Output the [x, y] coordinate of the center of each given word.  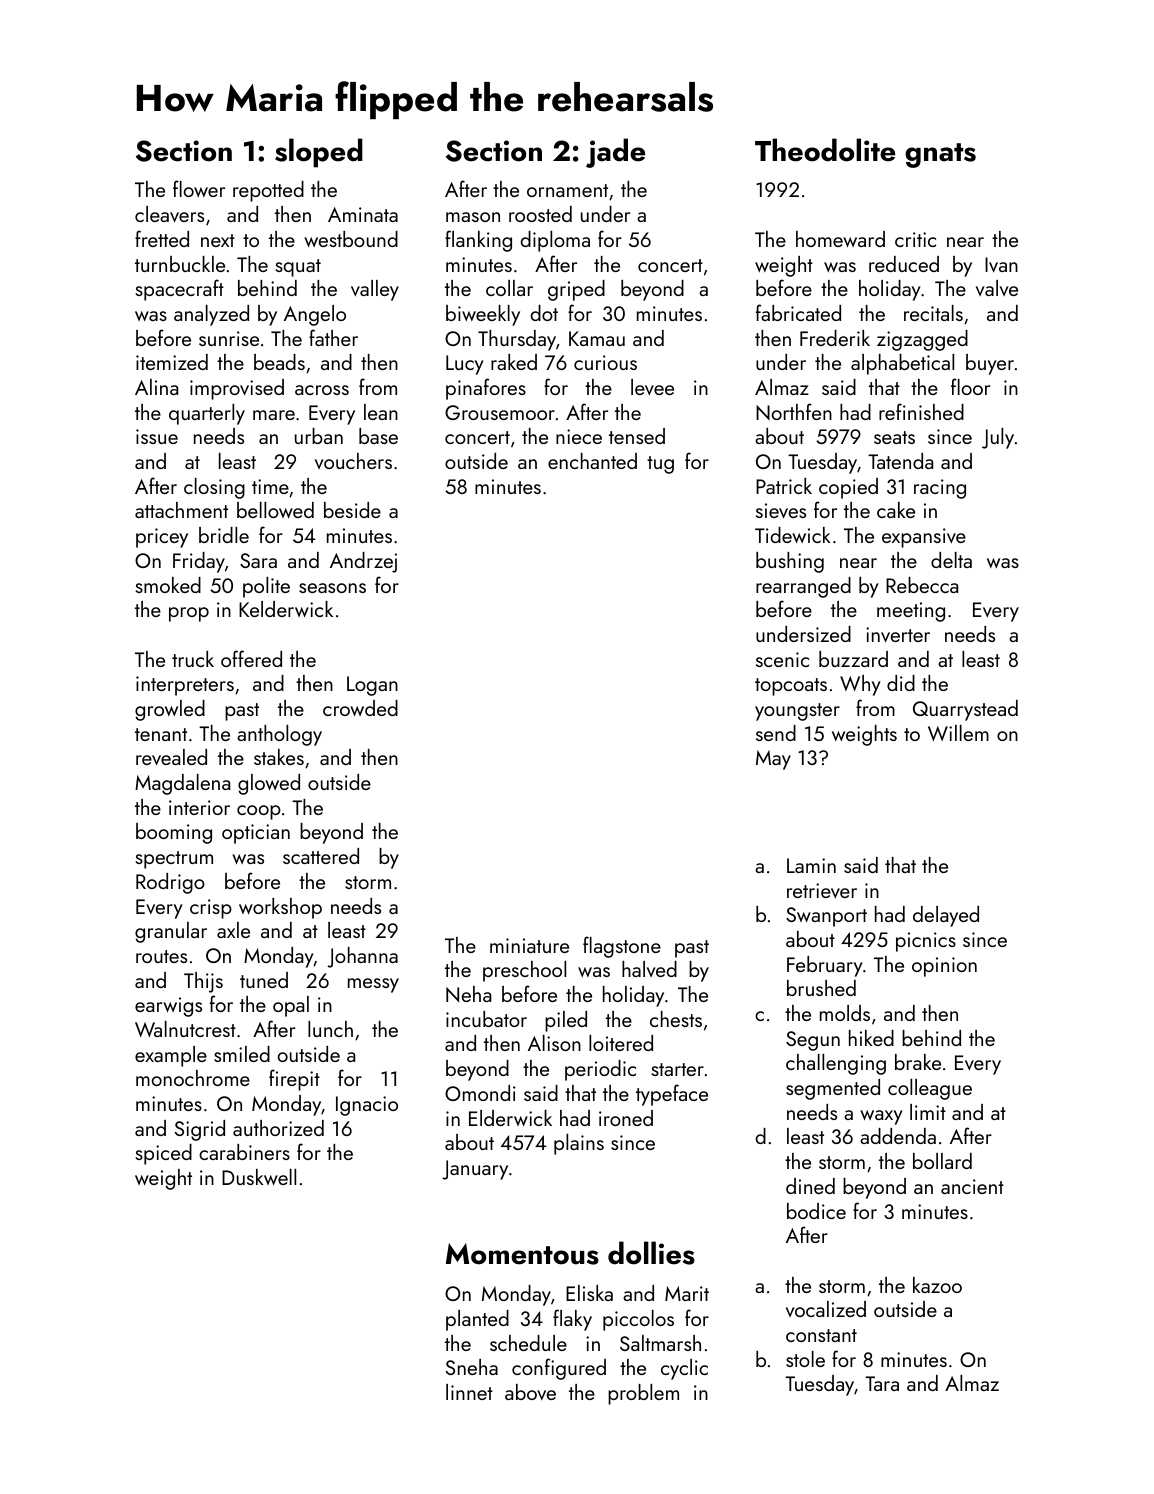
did [901, 683]
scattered [321, 856]
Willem [958, 733]
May [773, 760]
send [776, 733]
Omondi [480, 1093]
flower [199, 188]
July [998, 438]
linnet [469, 1392]
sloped [319, 153]
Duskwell [259, 1177]
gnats [940, 155]
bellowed [275, 510]
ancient [972, 1186]
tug [660, 465]
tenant [161, 734]
